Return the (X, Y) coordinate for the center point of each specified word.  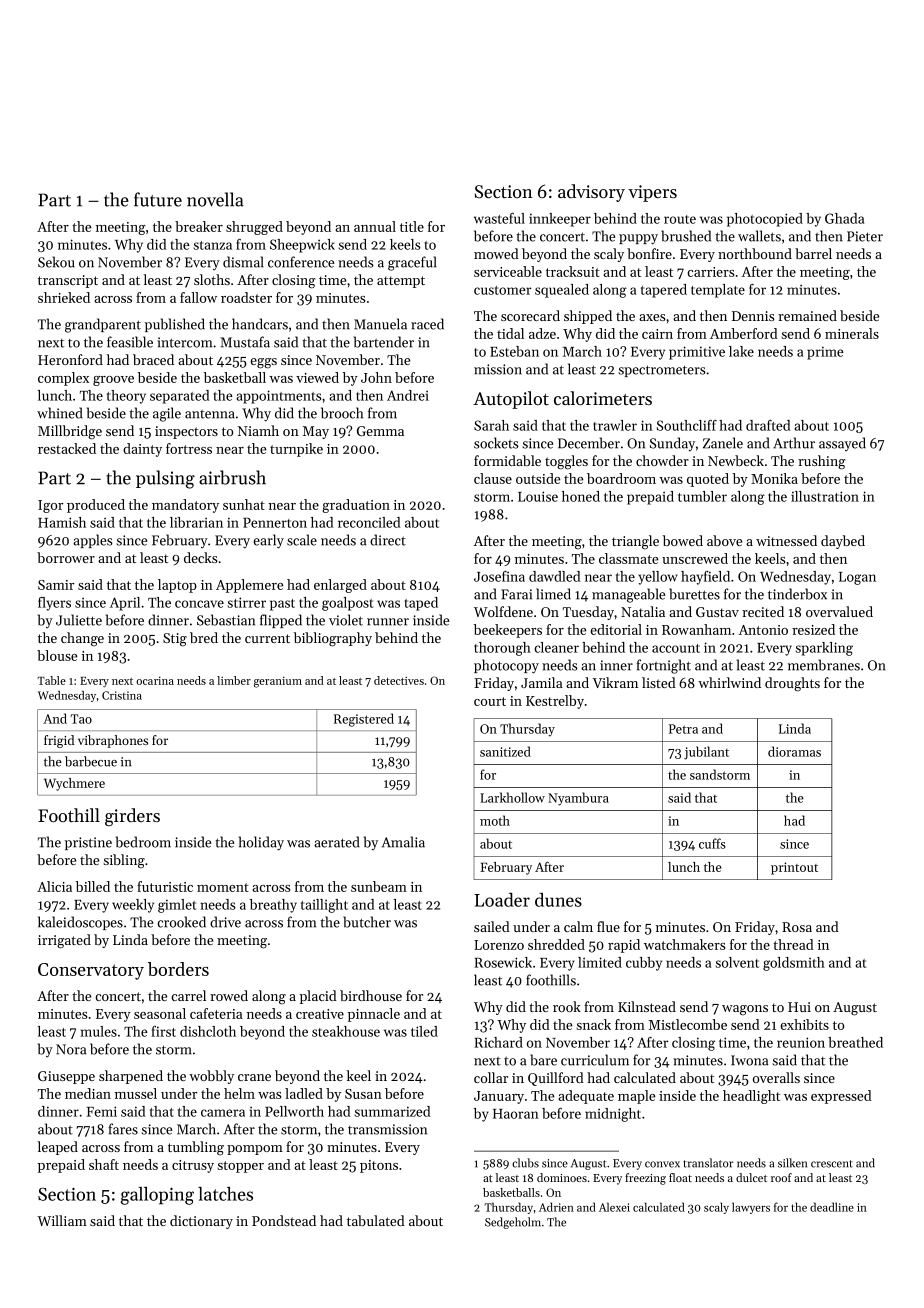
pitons (379, 1166)
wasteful (499, 218)
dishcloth (208, 1031)
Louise (538, 496)
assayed (842, 444)
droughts (792, 684)
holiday (261, 843)
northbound (755, 253)
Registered (364, 720)
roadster (246, 297)
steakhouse (346, 1031)
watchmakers (684, 944)
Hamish (62, 522)
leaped (57, 1148)
